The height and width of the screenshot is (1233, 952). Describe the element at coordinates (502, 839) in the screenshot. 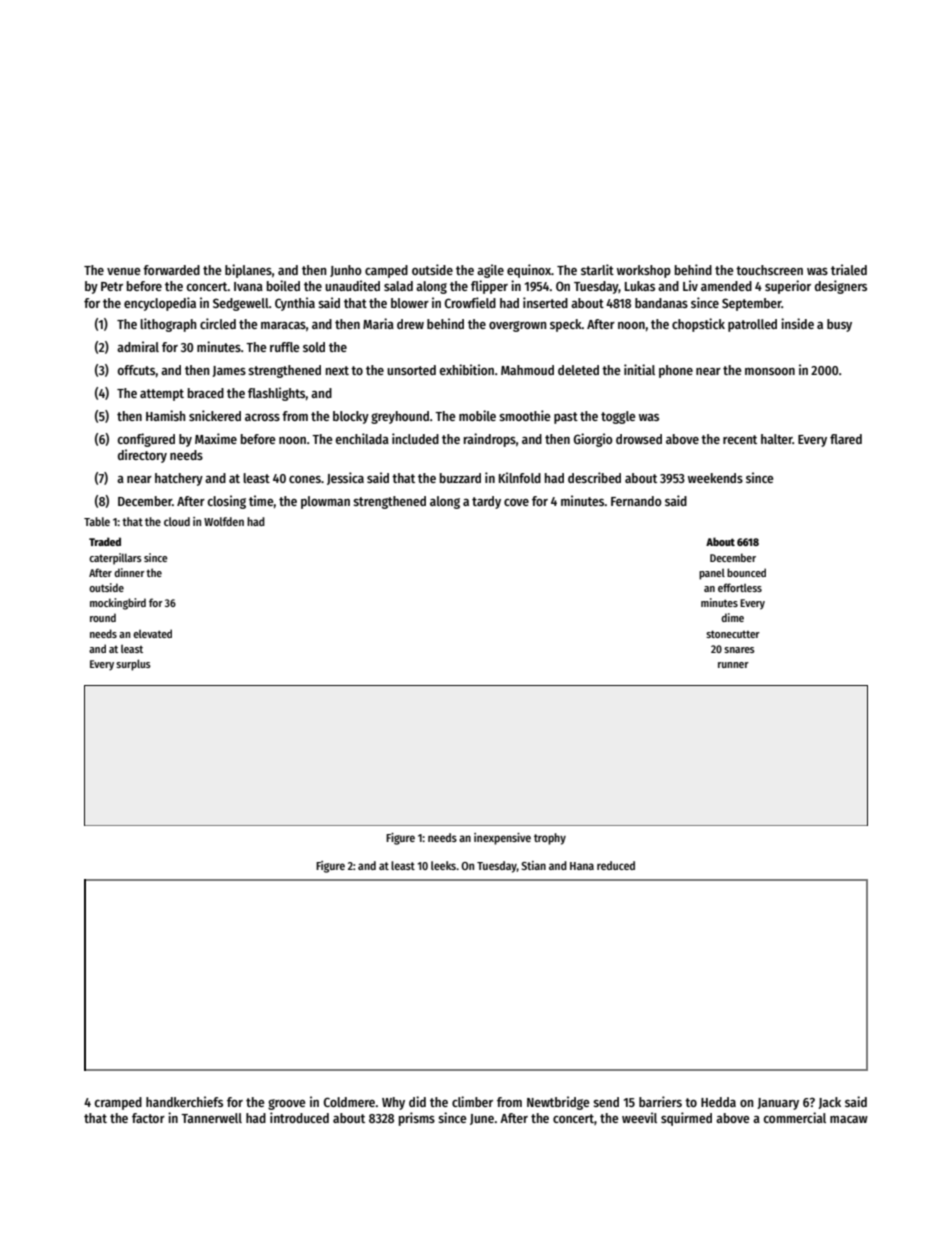

I see `inexpensive` at that location.
